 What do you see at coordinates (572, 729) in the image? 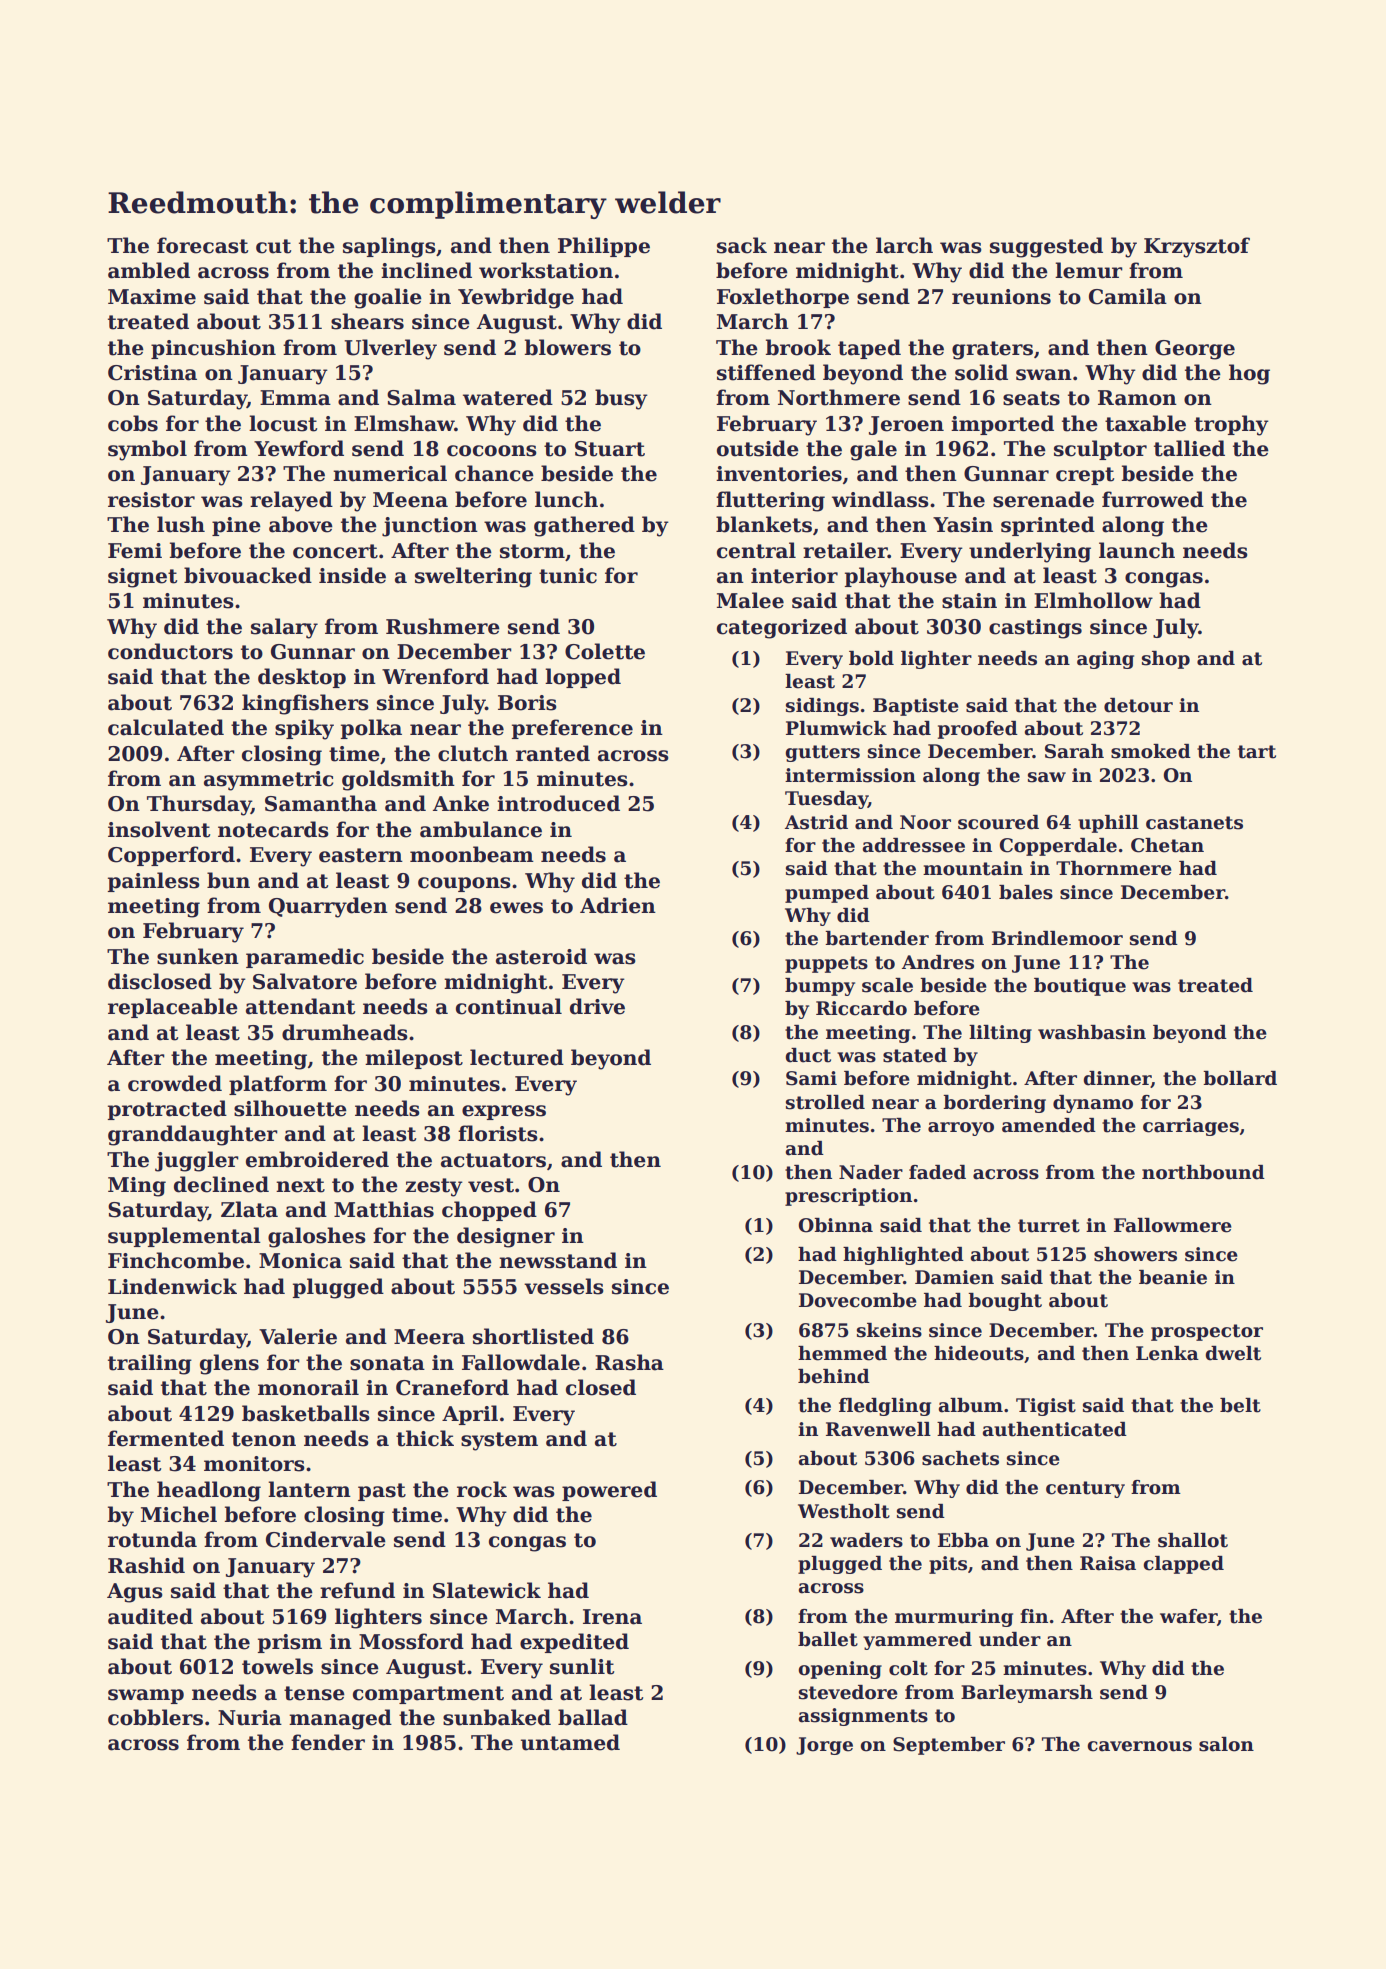
I see `preference` at bounding box center [572, 729].
